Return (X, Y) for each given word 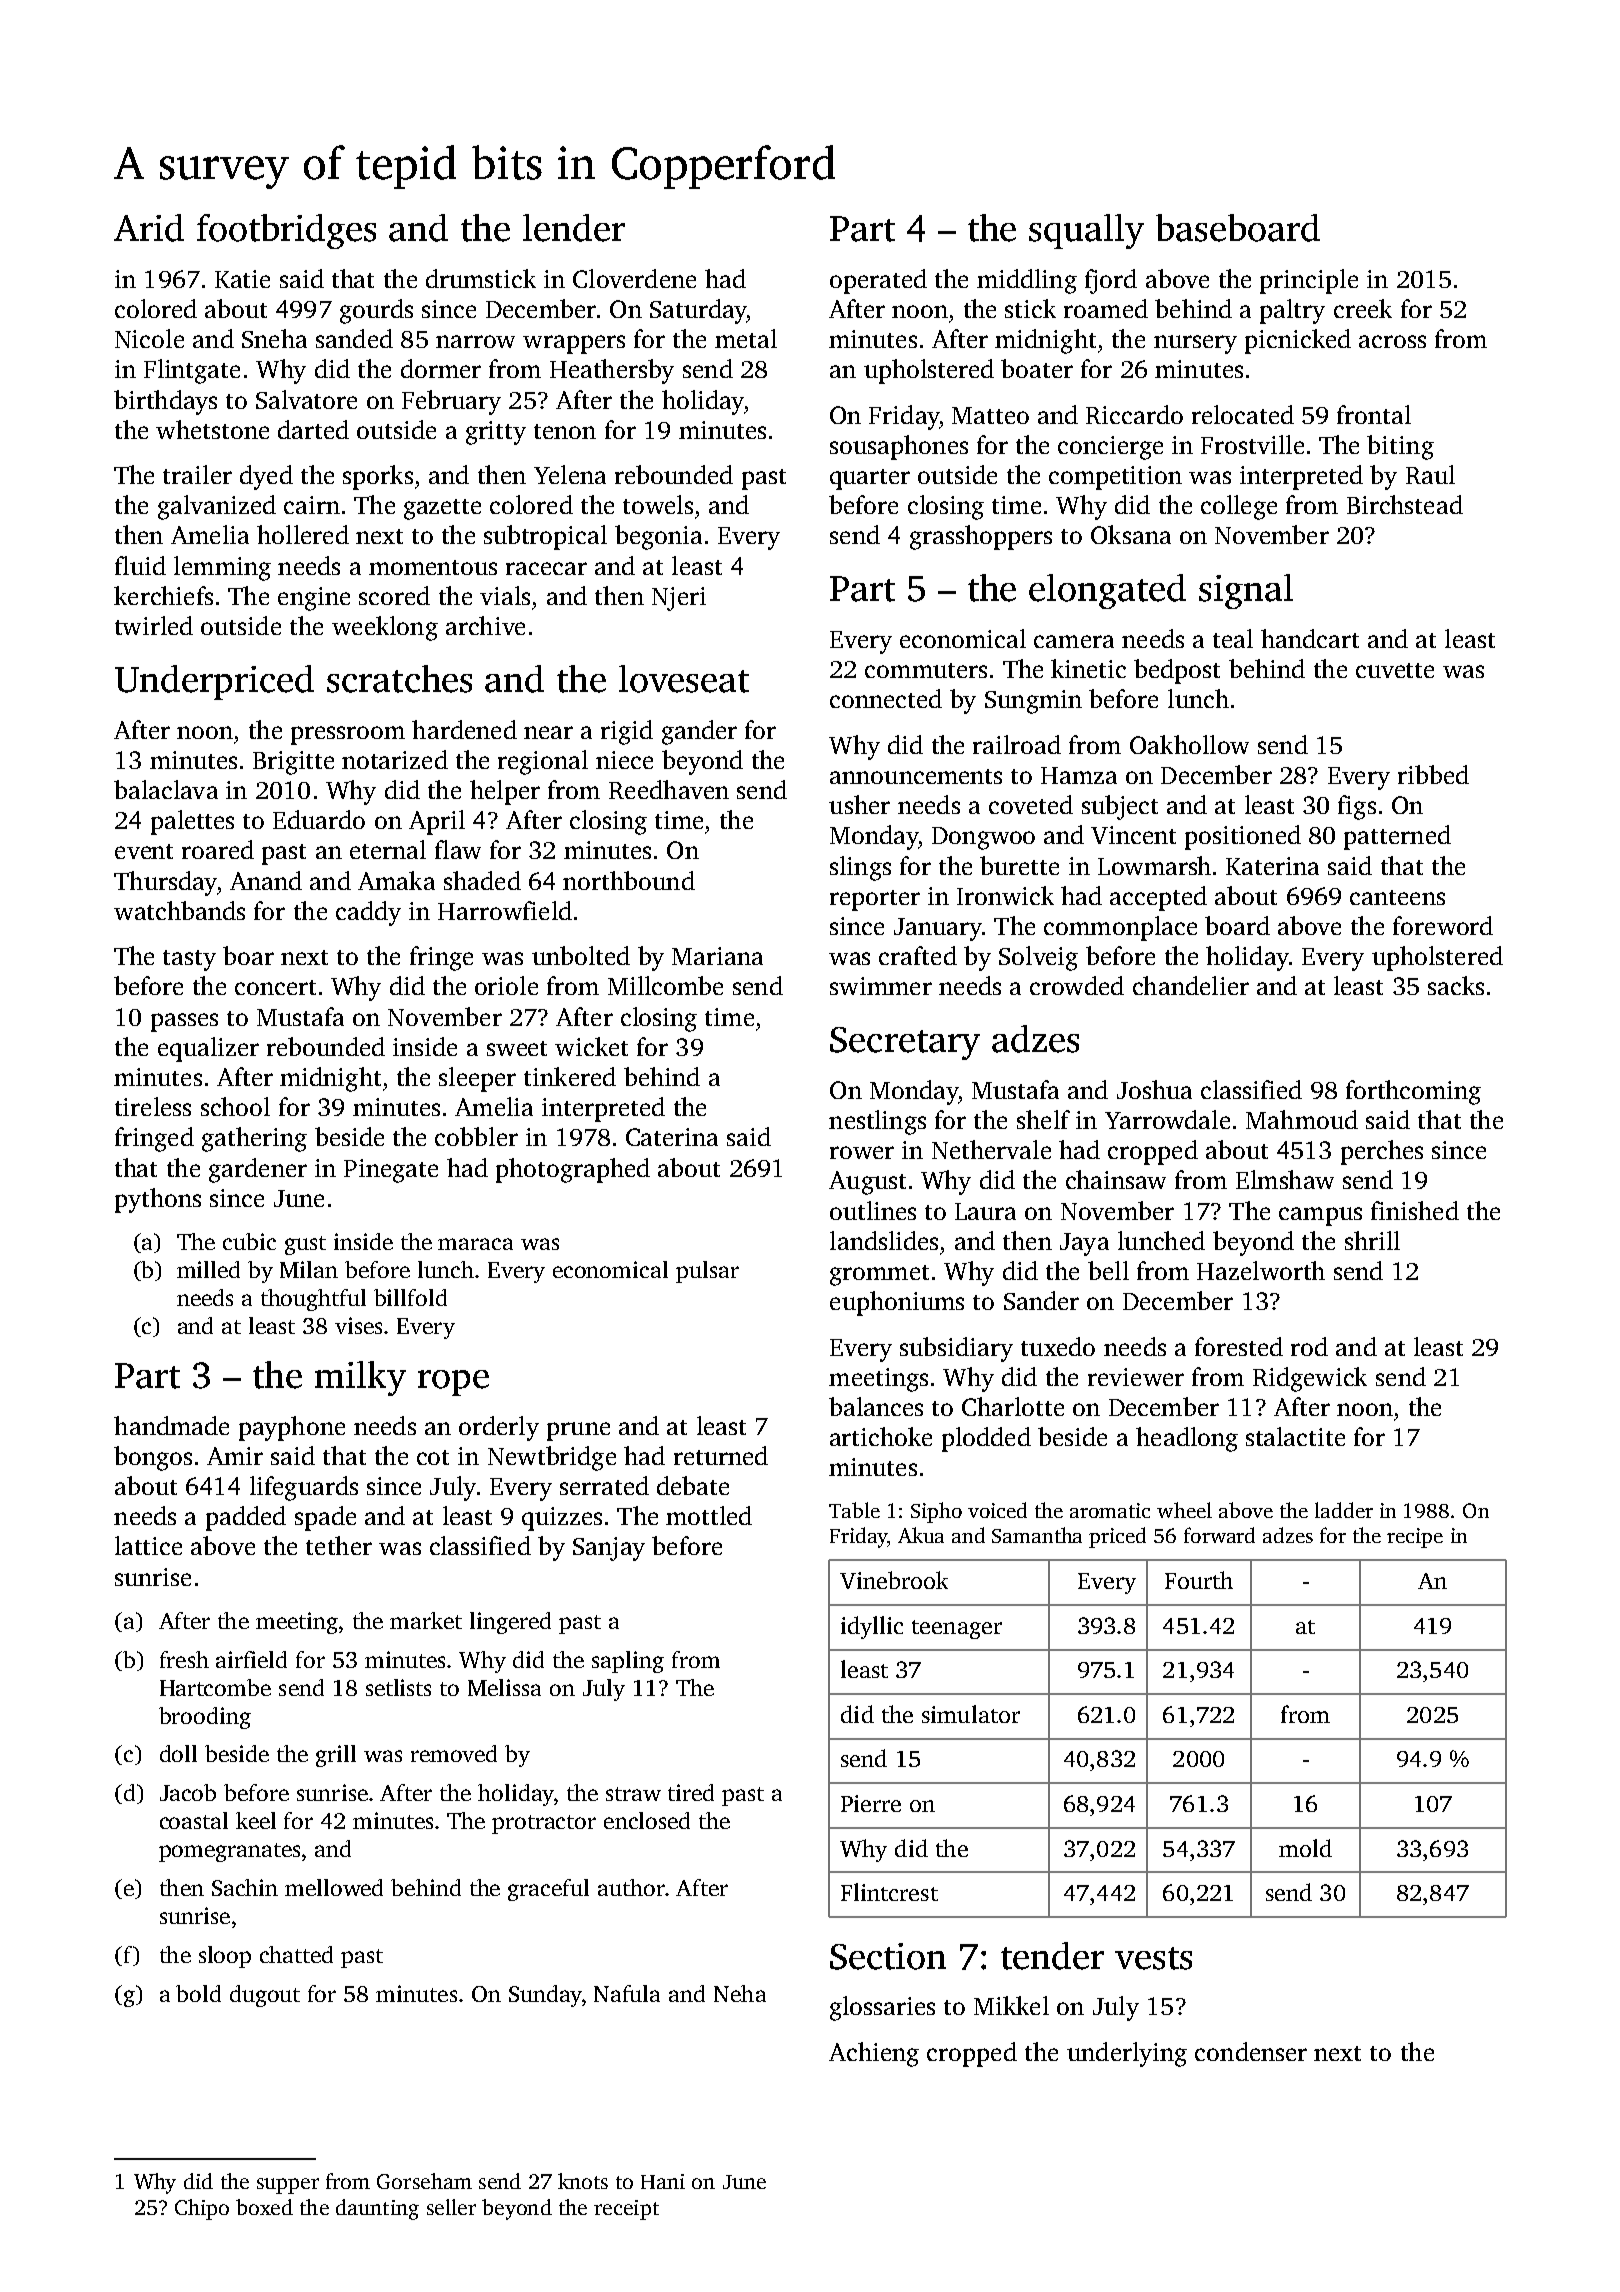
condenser (1251, 2051)
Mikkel (1011, 2005)
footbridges (286, 231)
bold (198, 1993)
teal (1233, 638)
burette (1019, 865)
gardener (258, 1170)
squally (1086, 231)
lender (574, 228)
